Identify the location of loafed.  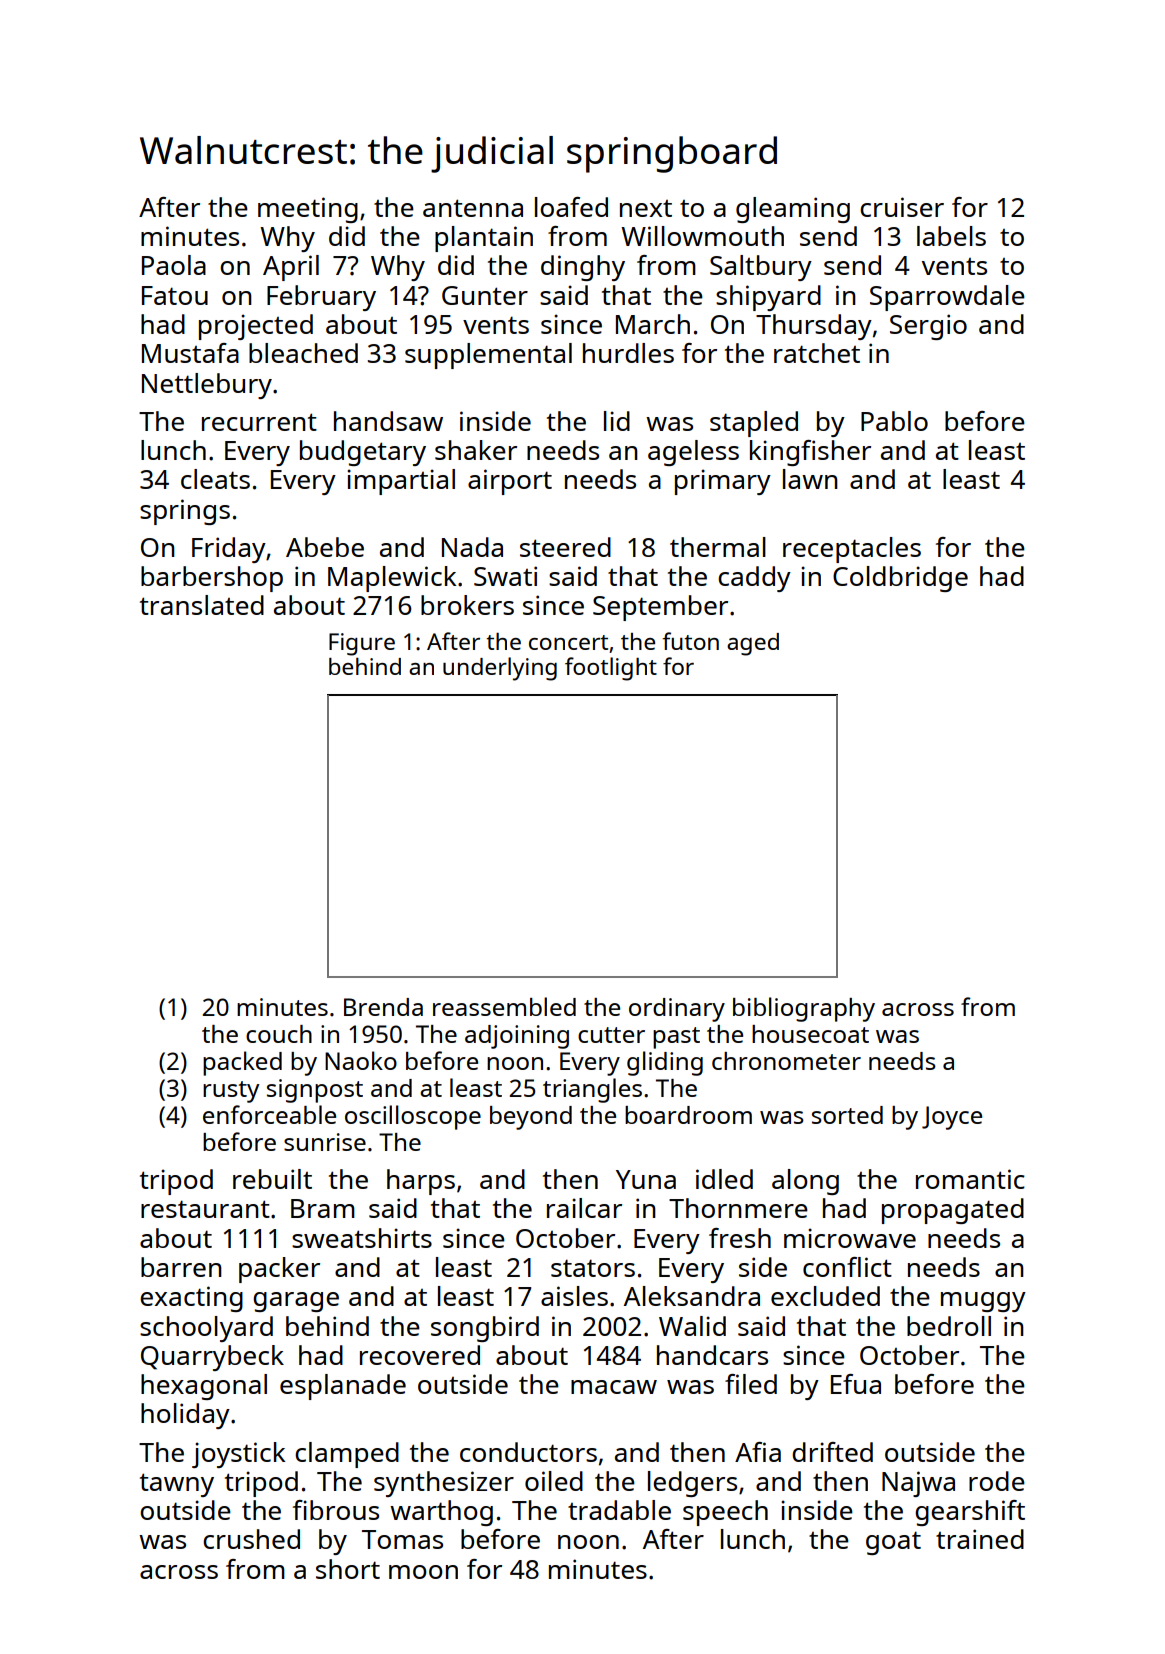
(571, 207).
